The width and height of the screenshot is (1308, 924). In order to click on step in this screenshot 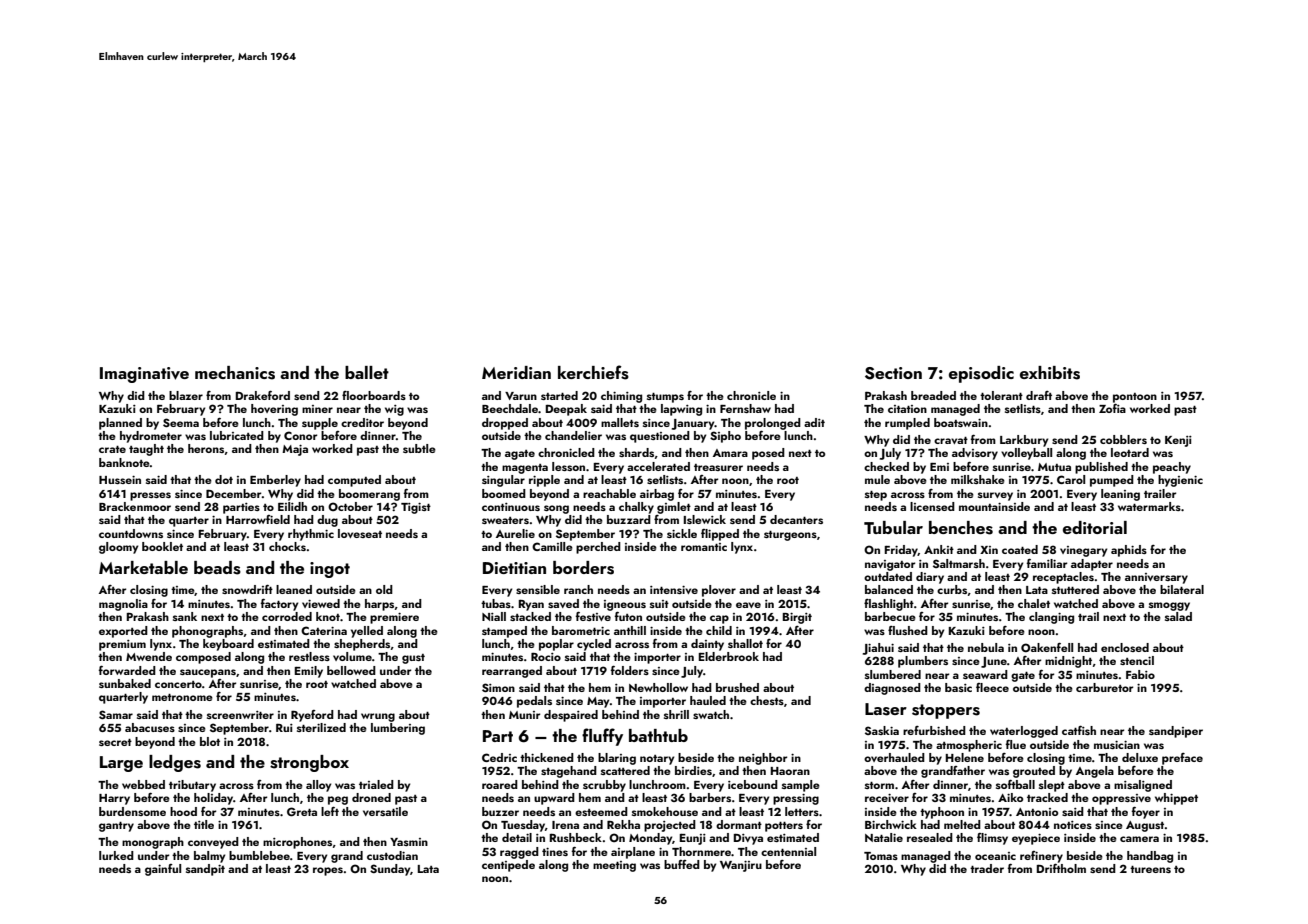, I will do `click(876, 496)`.
